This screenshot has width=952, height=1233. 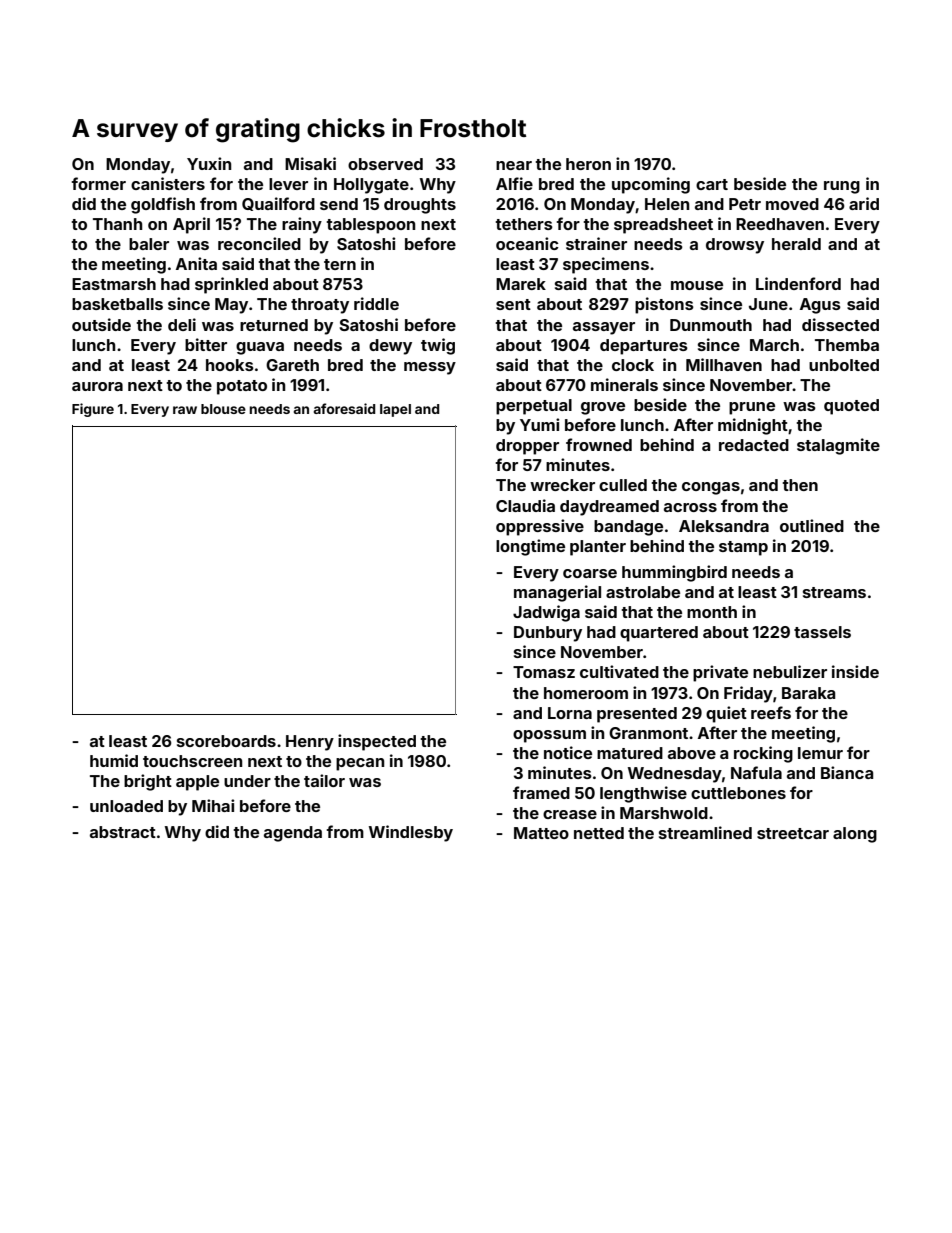 What do you see at coordinates (114, 760) in the screenshot?
I see `humid` at bounding box center [114, 760].
